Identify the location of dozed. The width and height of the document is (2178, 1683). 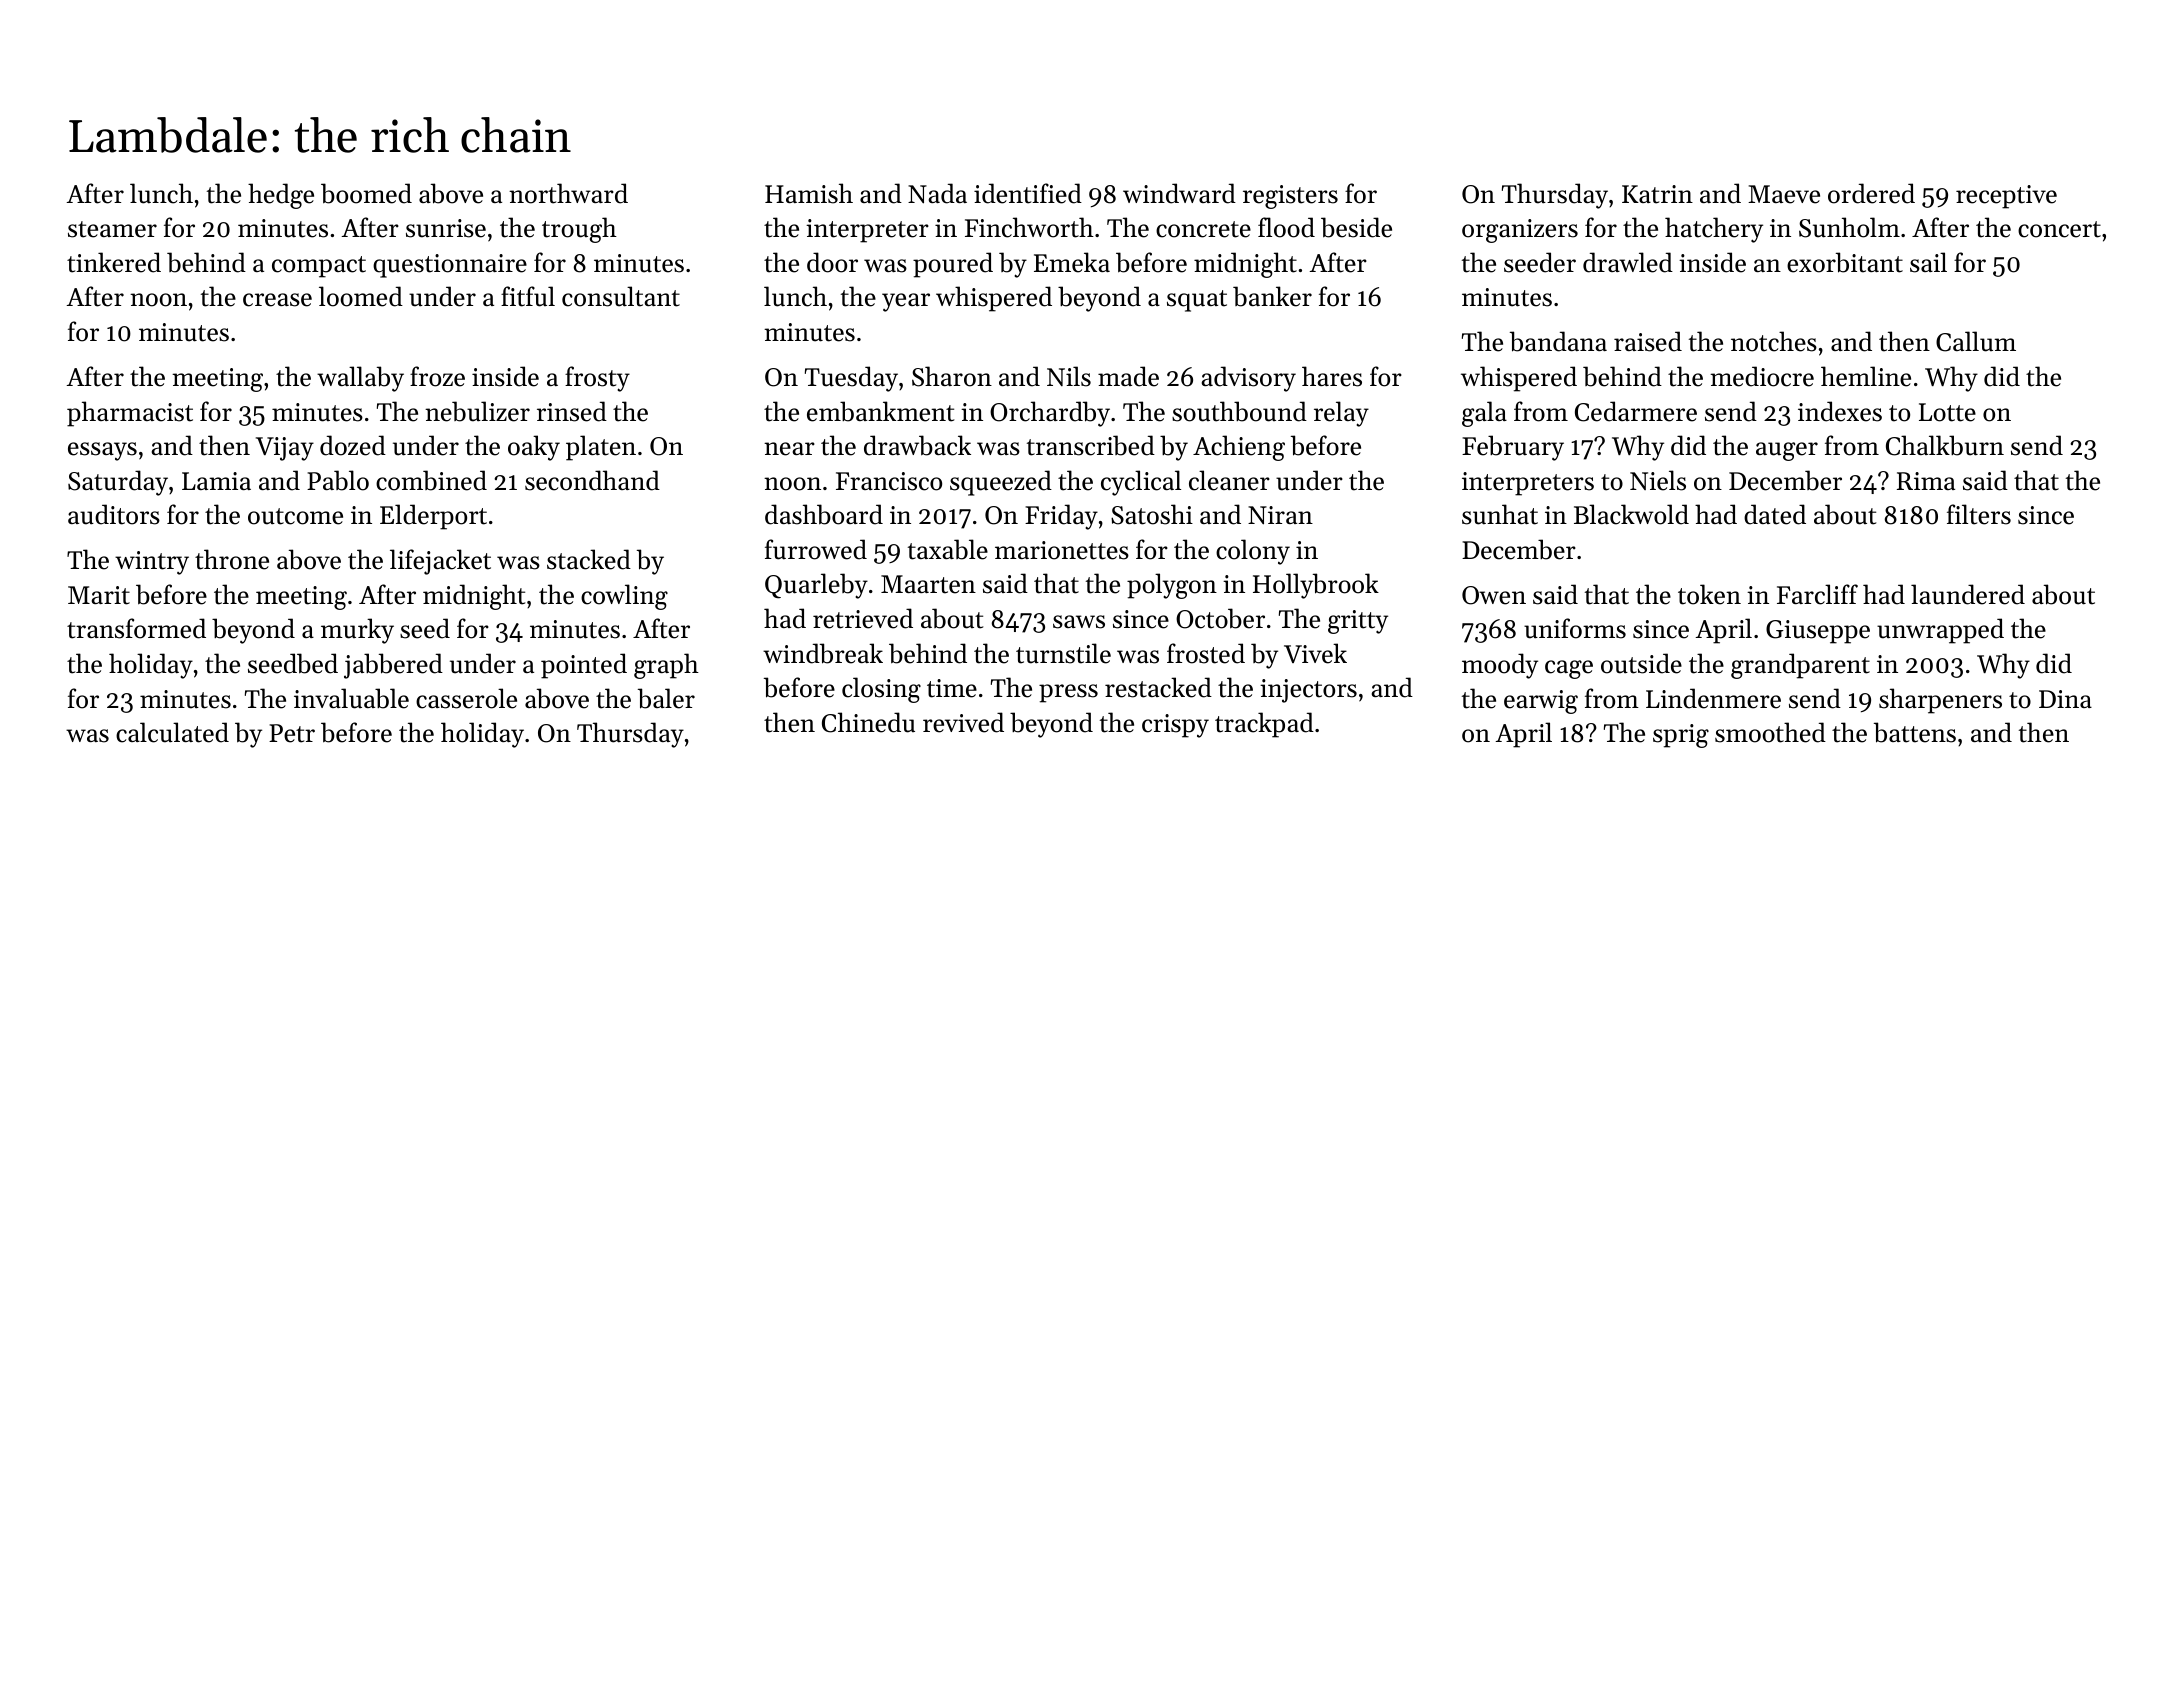
(353, 445).
